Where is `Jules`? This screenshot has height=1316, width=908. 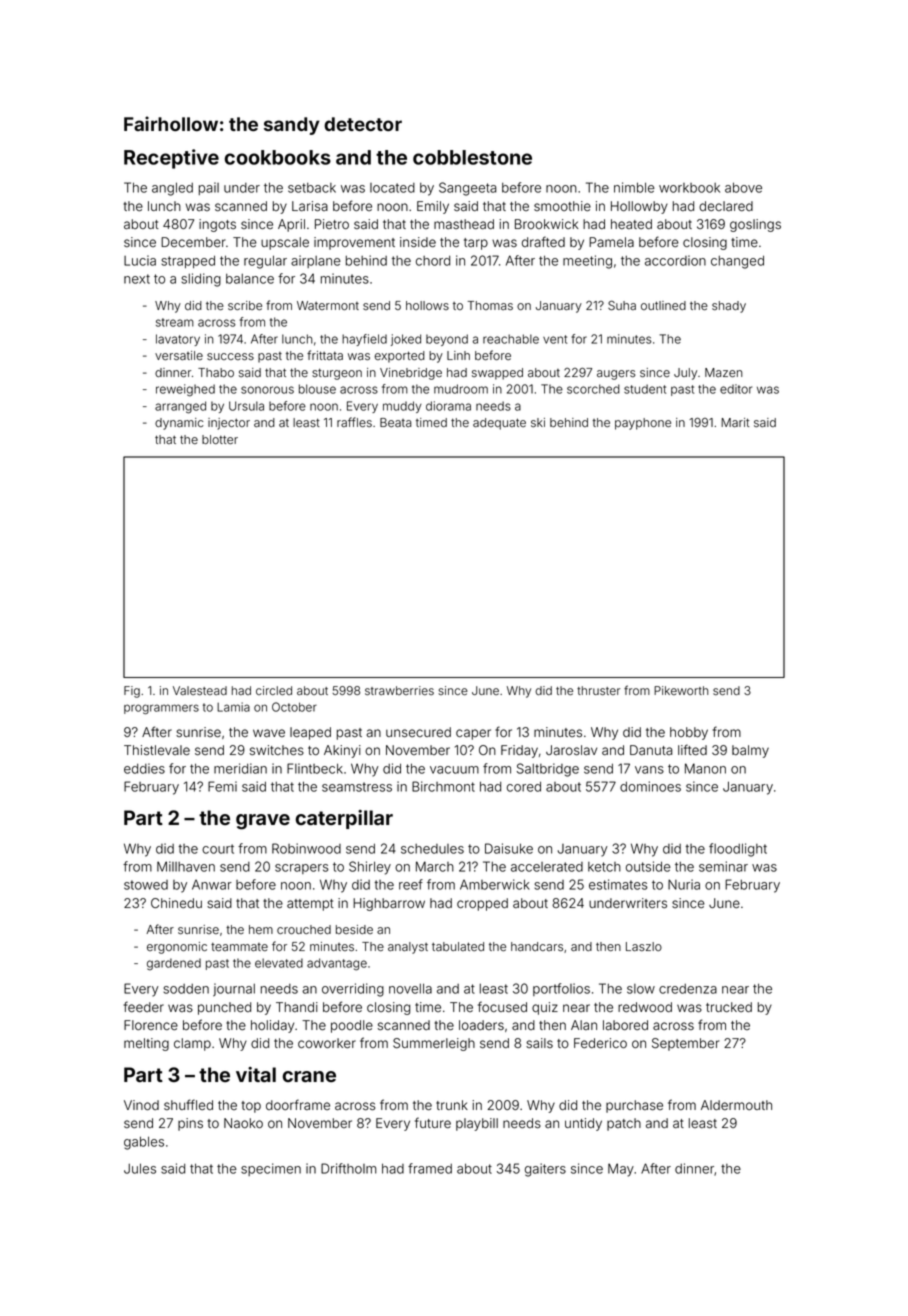
Jules is located at coordinates (140, 1168).
